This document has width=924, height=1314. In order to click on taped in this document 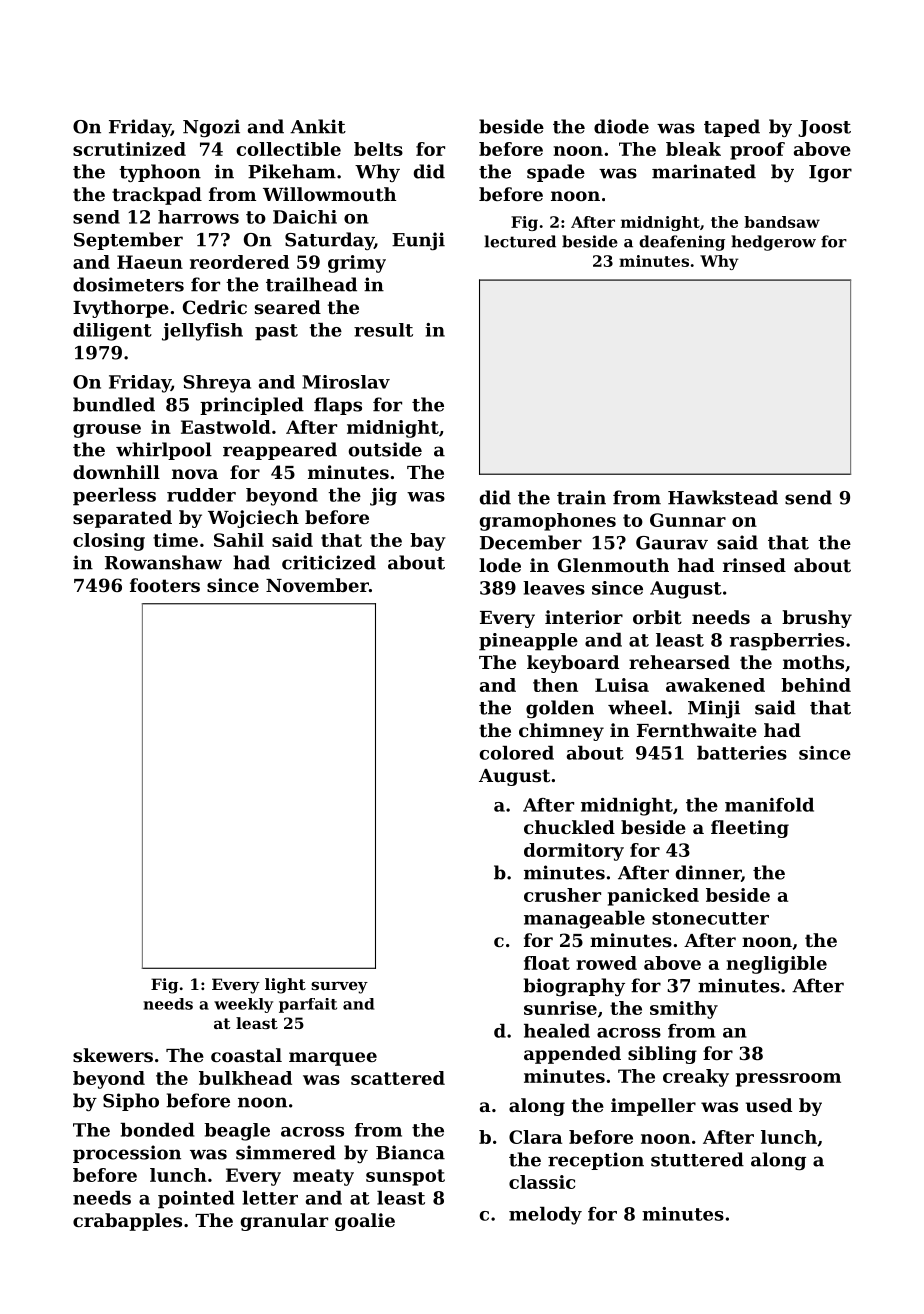, I will do `click(732, 128)`.
